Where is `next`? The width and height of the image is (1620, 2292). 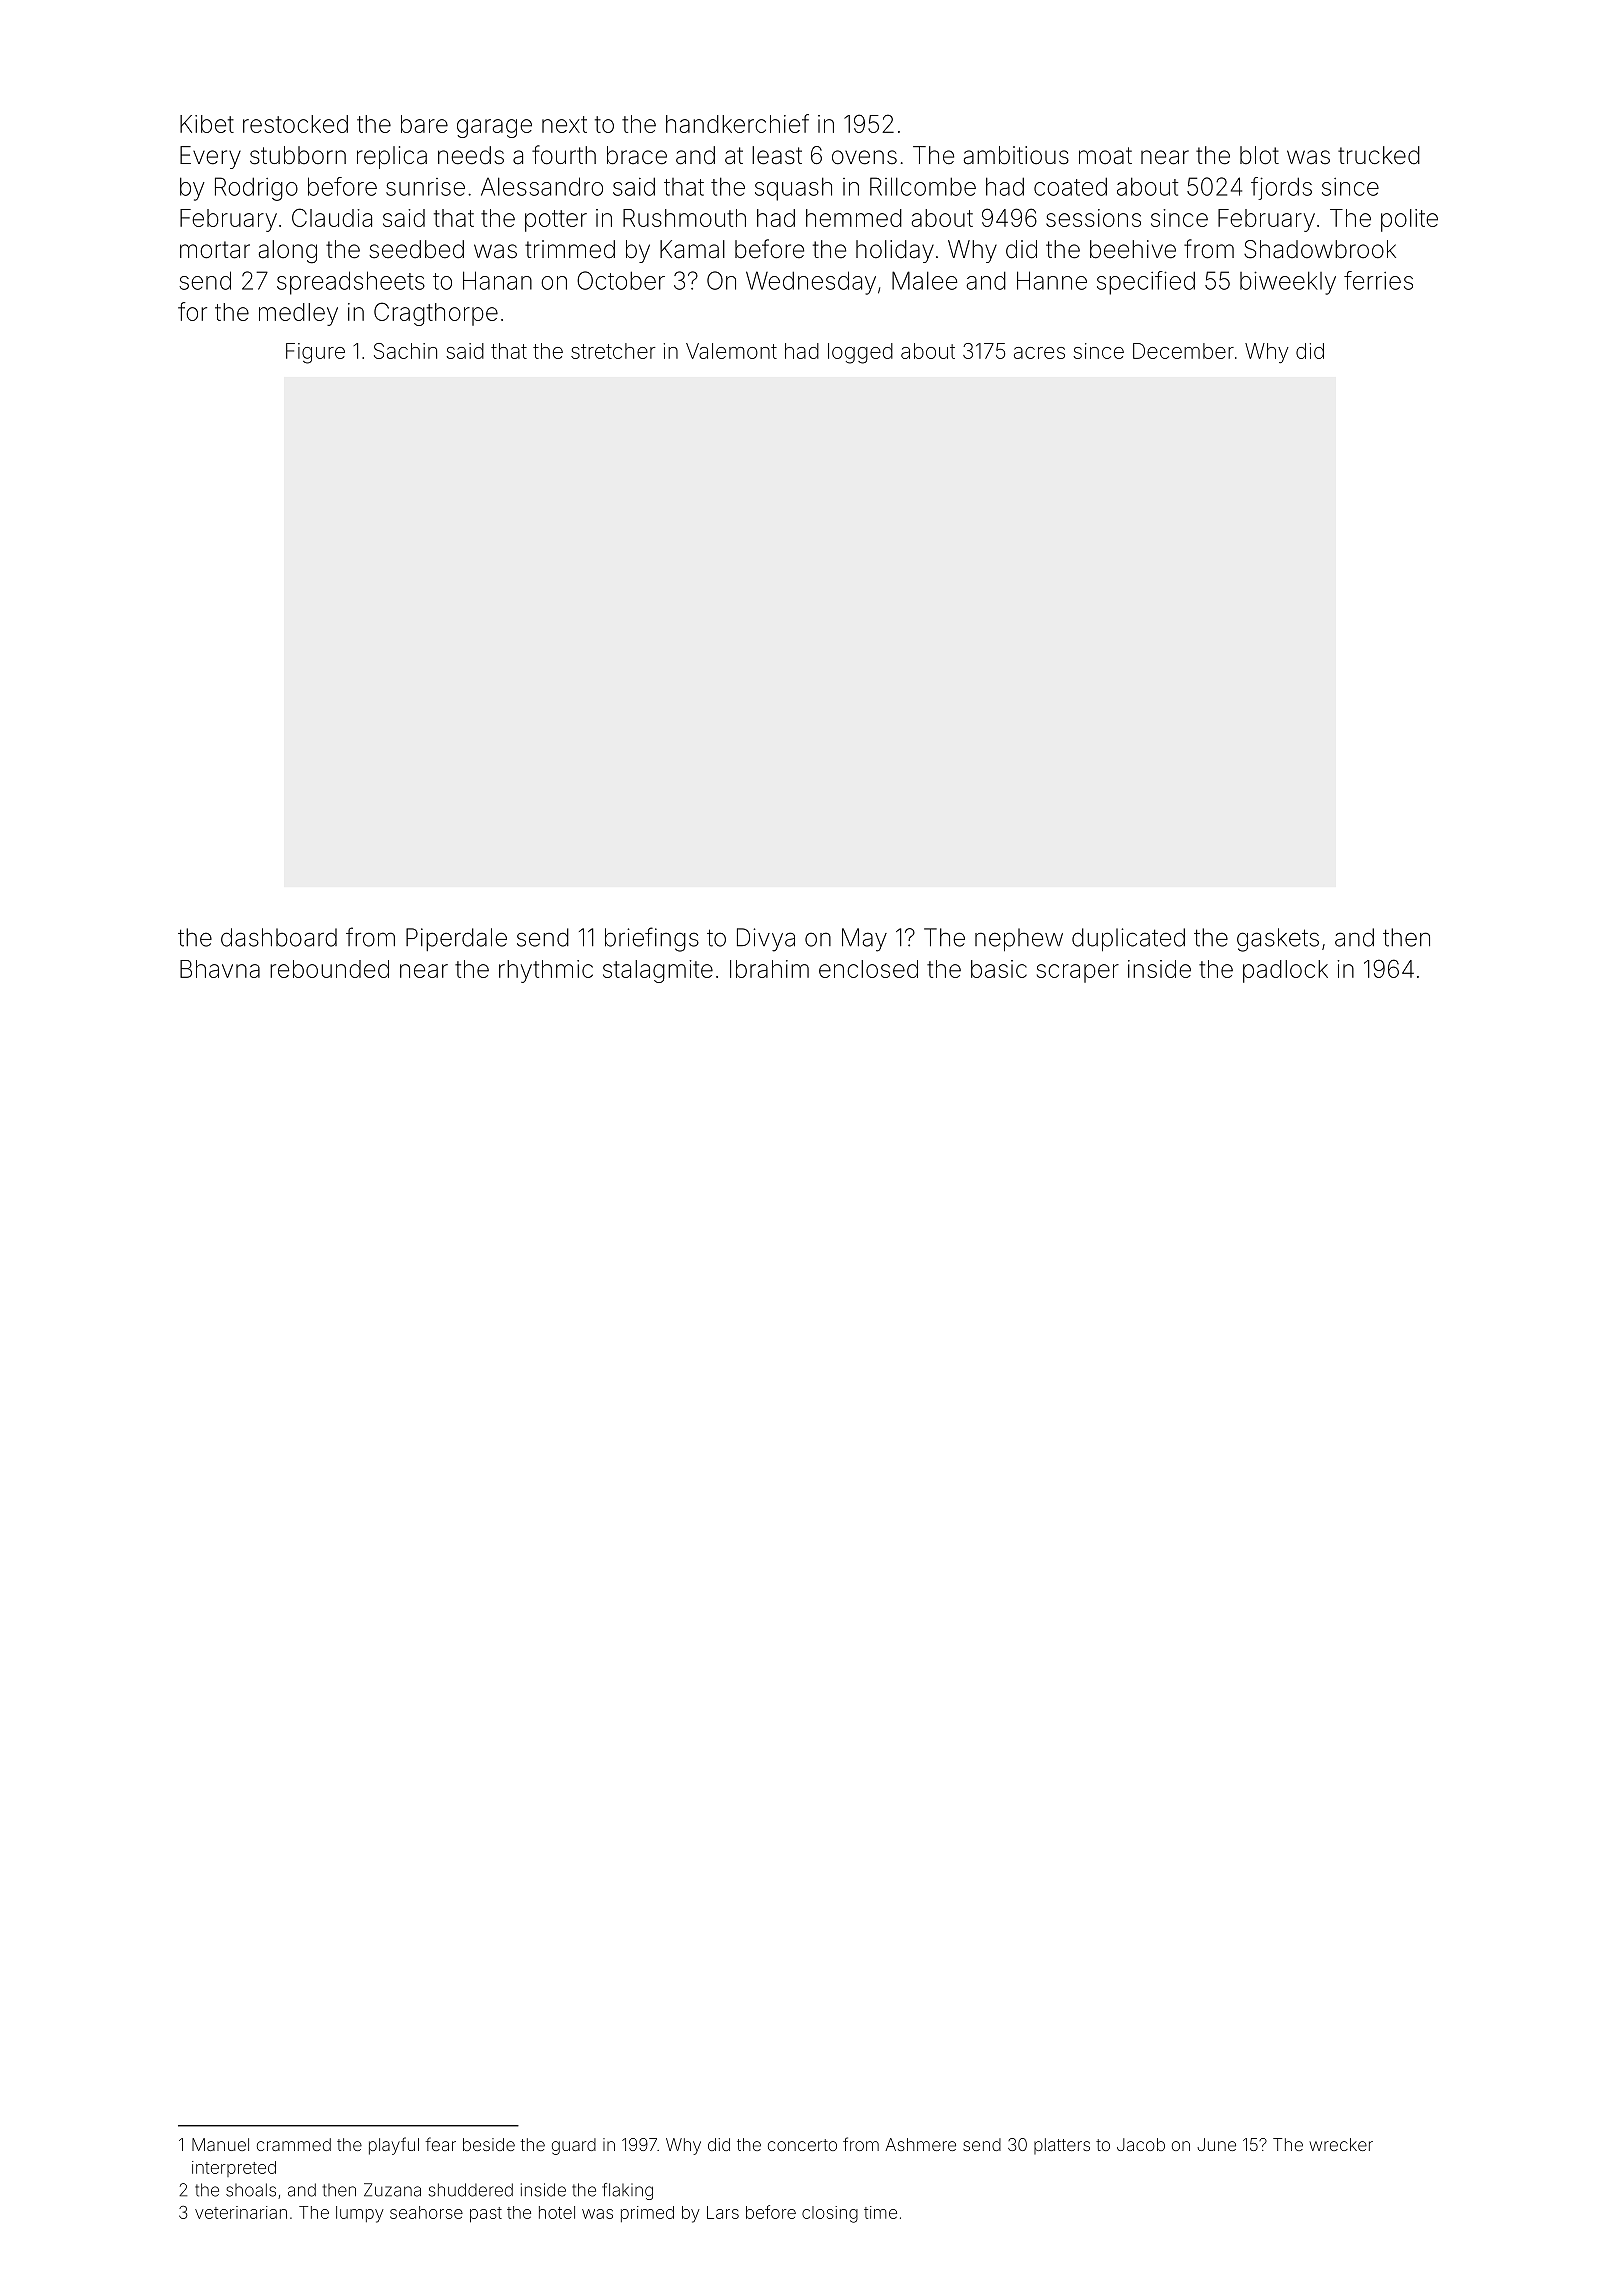 next is located at coordinates (564, 124).
